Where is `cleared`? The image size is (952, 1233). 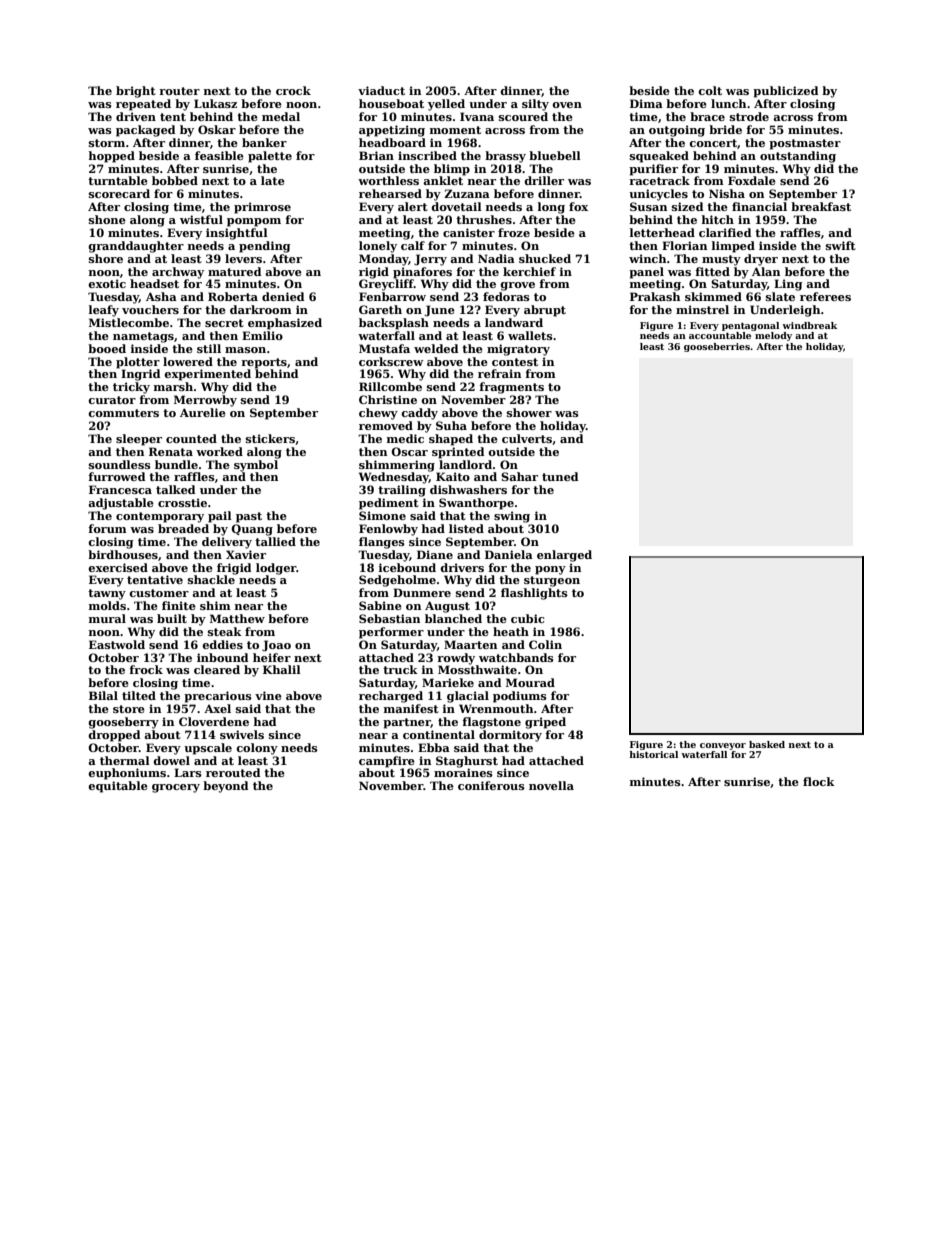 cleared is located at coordinates (217, 669).
